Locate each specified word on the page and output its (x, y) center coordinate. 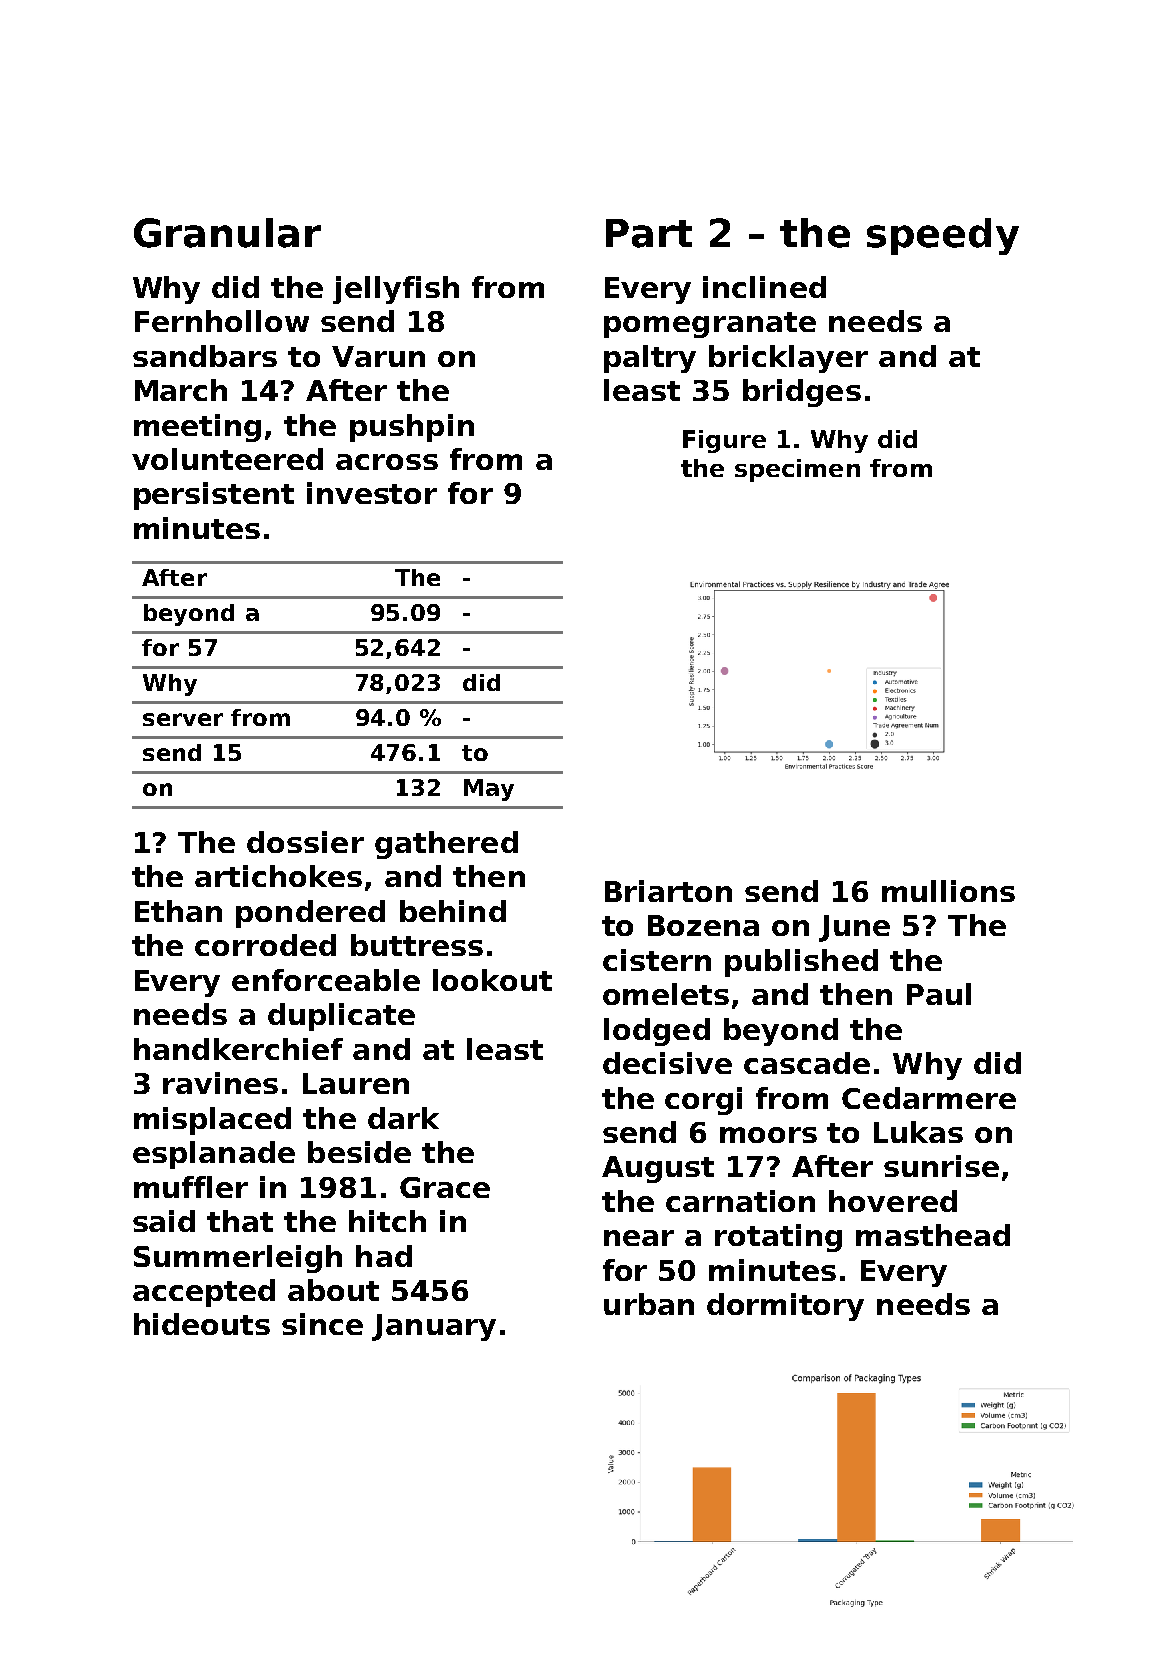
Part (649, 233)
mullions (948, 891)
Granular (227, 233)
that (240, 1221)
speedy (943, 236)
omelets (666, 994)
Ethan (178, 911)
